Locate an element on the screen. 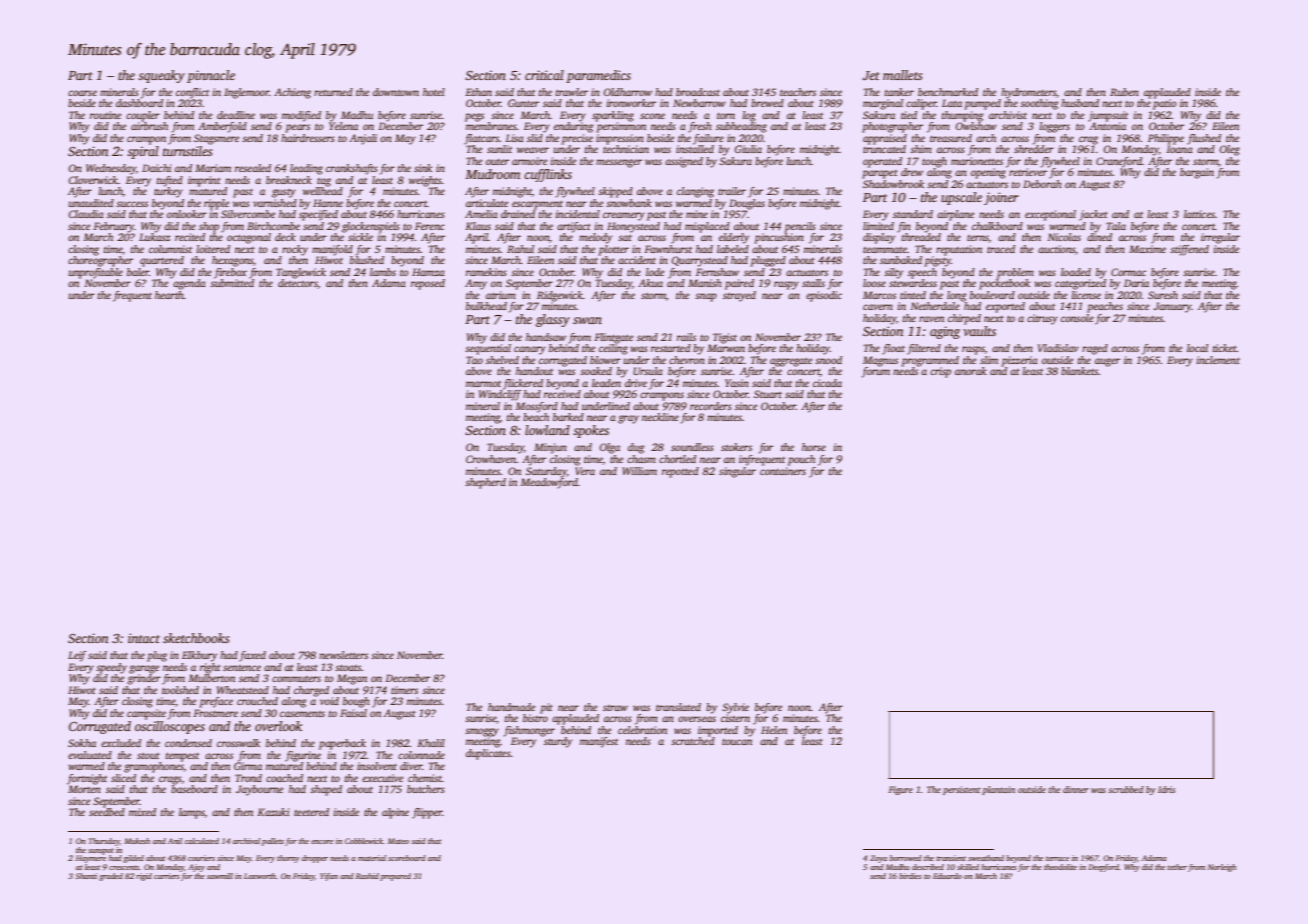  paramedics is located at coordinates (598, 76).
